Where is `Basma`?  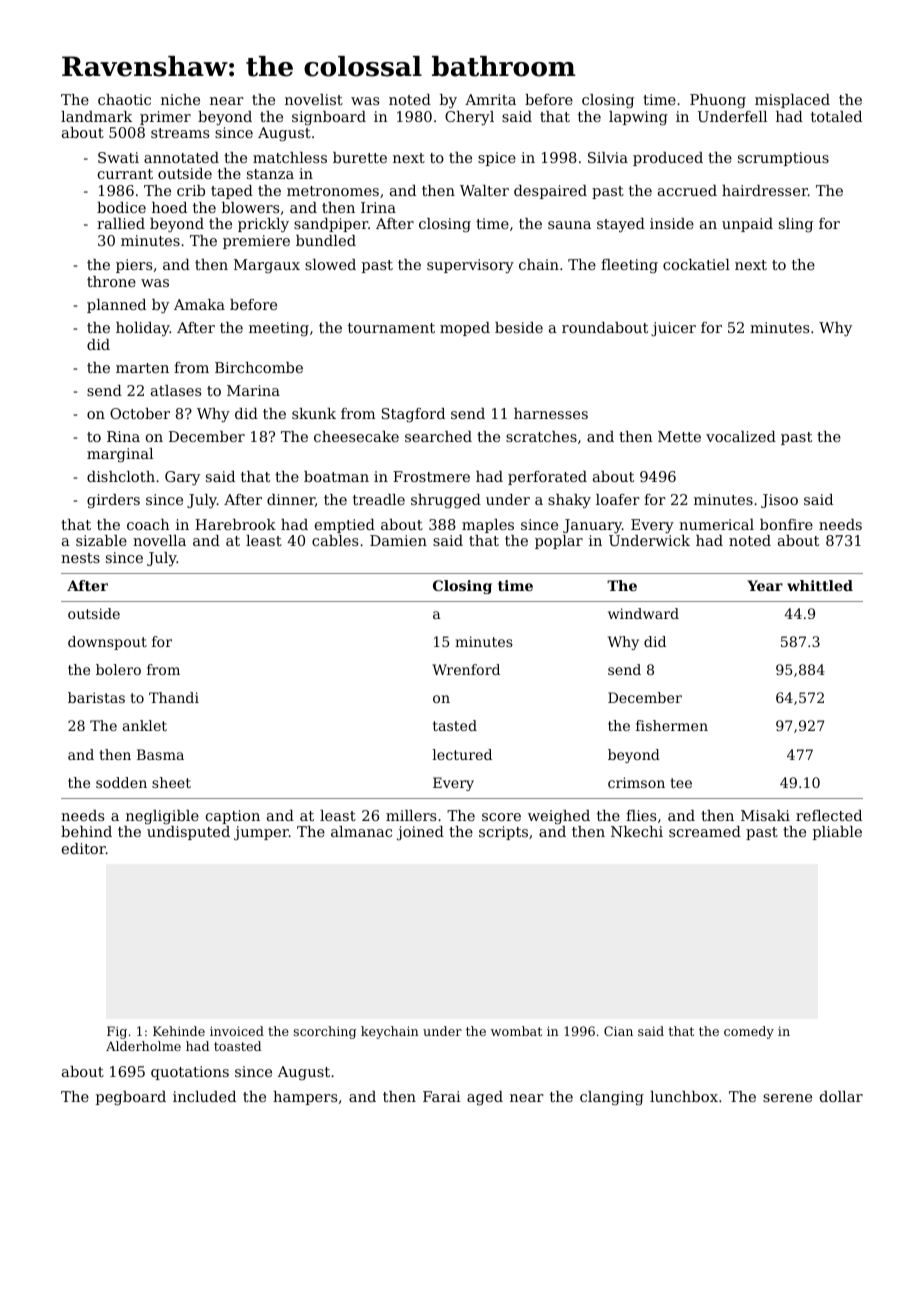 Basma is located at coordinates (160, 754).
